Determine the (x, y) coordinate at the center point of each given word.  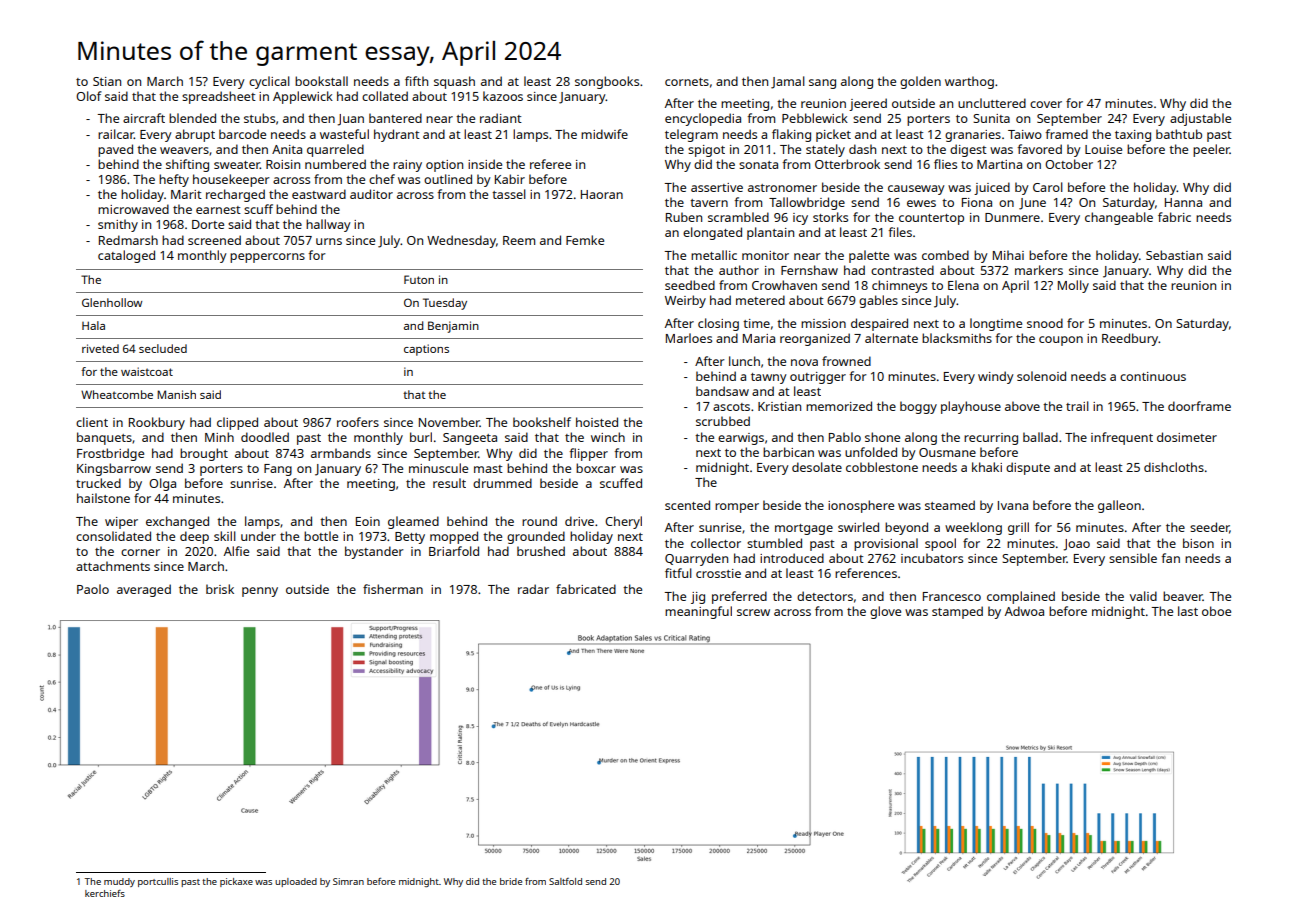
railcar (116, 134)
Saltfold (565, 881)
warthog (969, 82)
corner (140, 552)
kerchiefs (105, 893)
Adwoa (1024, 611)
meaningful (698, 612)
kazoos (503, 96)
